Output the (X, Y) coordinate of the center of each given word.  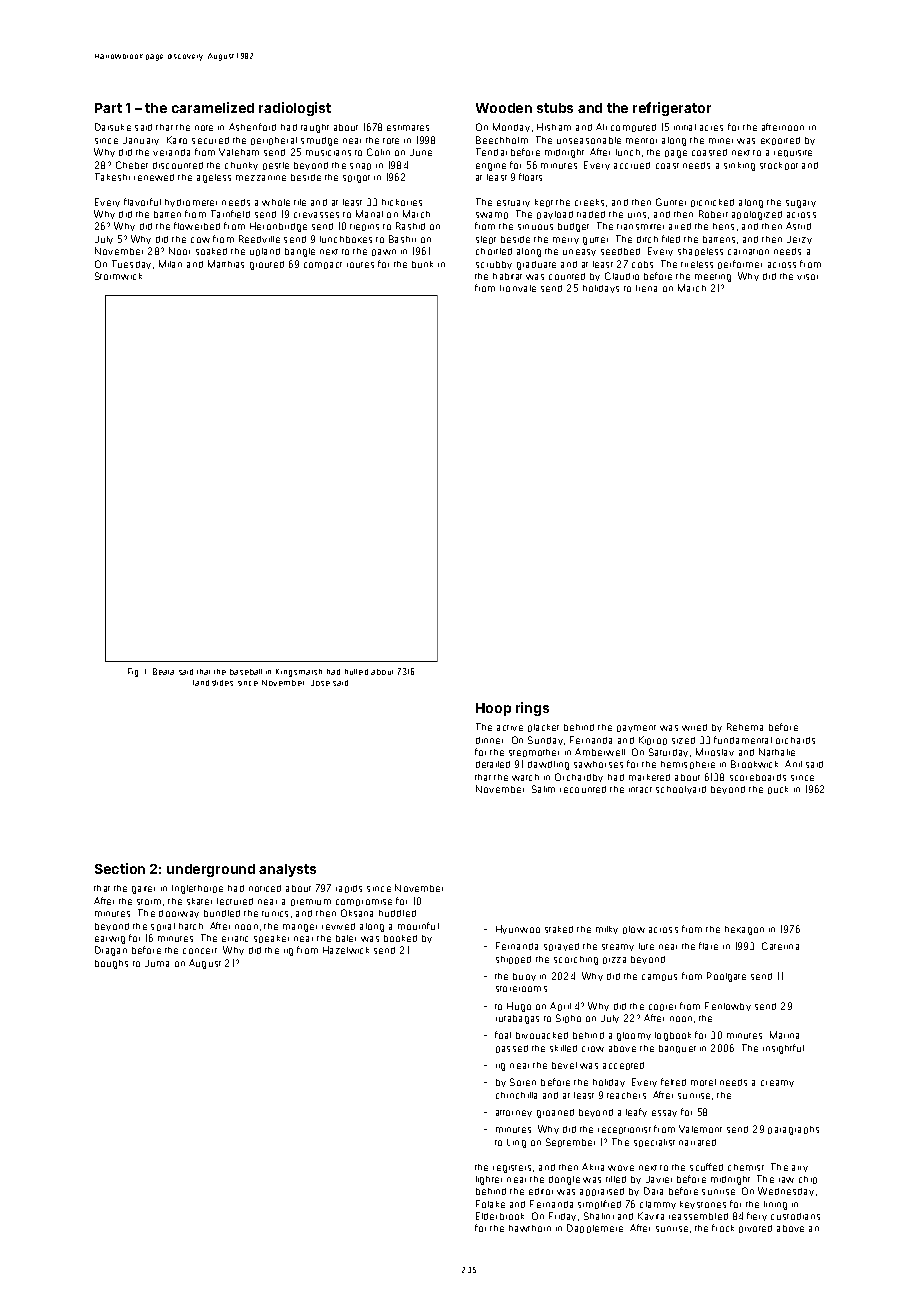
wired (694, 727)
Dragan (111, 951)
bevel (564, 1065)
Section (120, 868)
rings (532, 709)
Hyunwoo (518, 929)
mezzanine (261, 178)
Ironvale (518, 288)
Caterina (780, 946)
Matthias (226, 264)
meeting (713, 278)
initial (685, 127)
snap (360, 166)
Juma (157, 963)
